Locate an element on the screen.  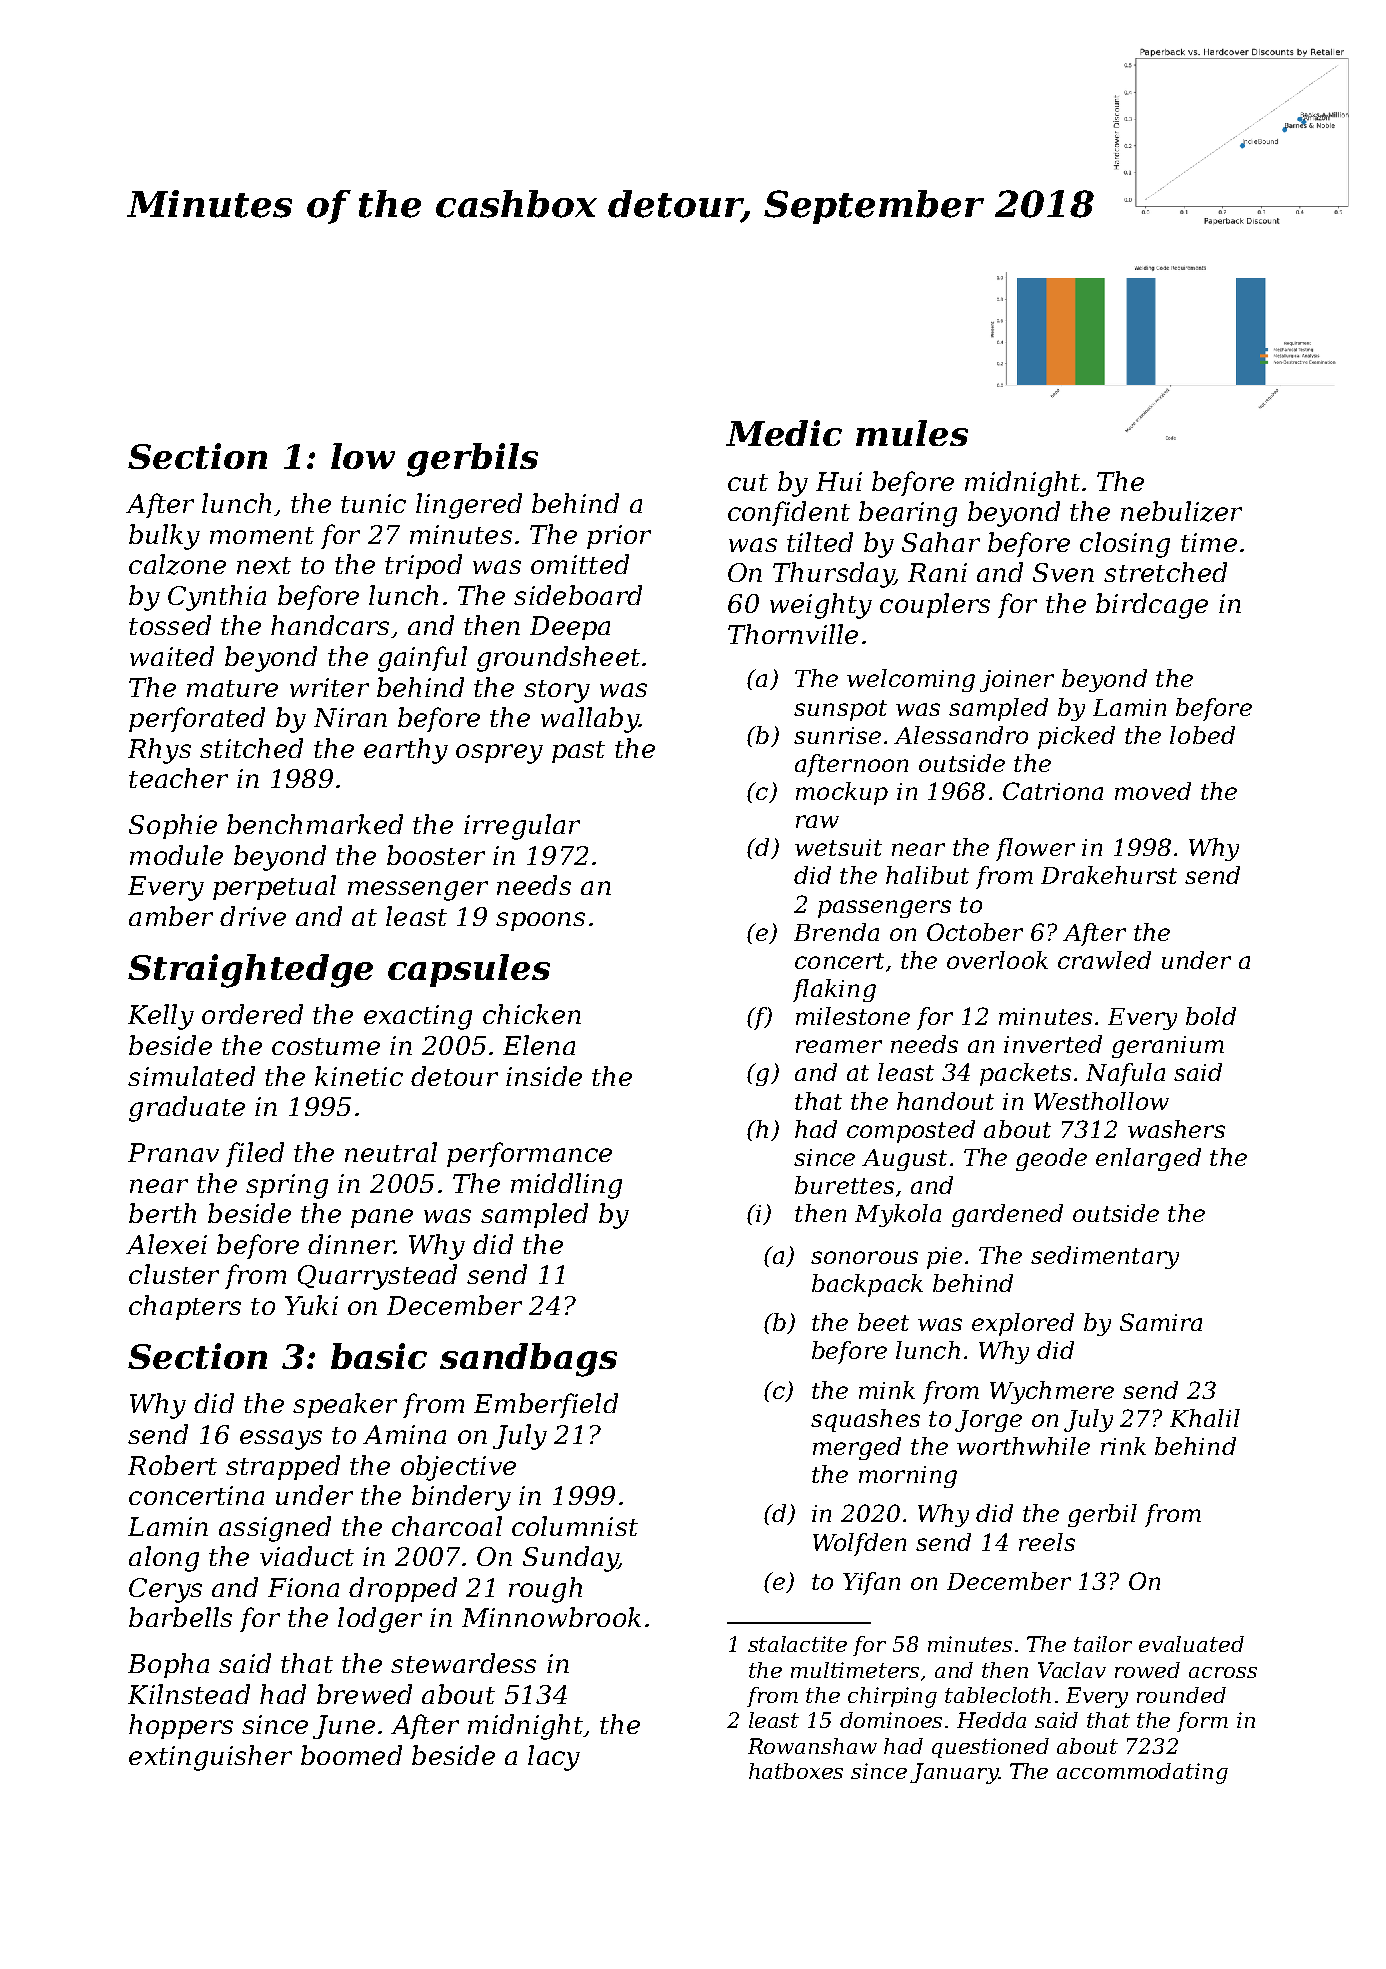
cut is located at coordinates (748, 482).
